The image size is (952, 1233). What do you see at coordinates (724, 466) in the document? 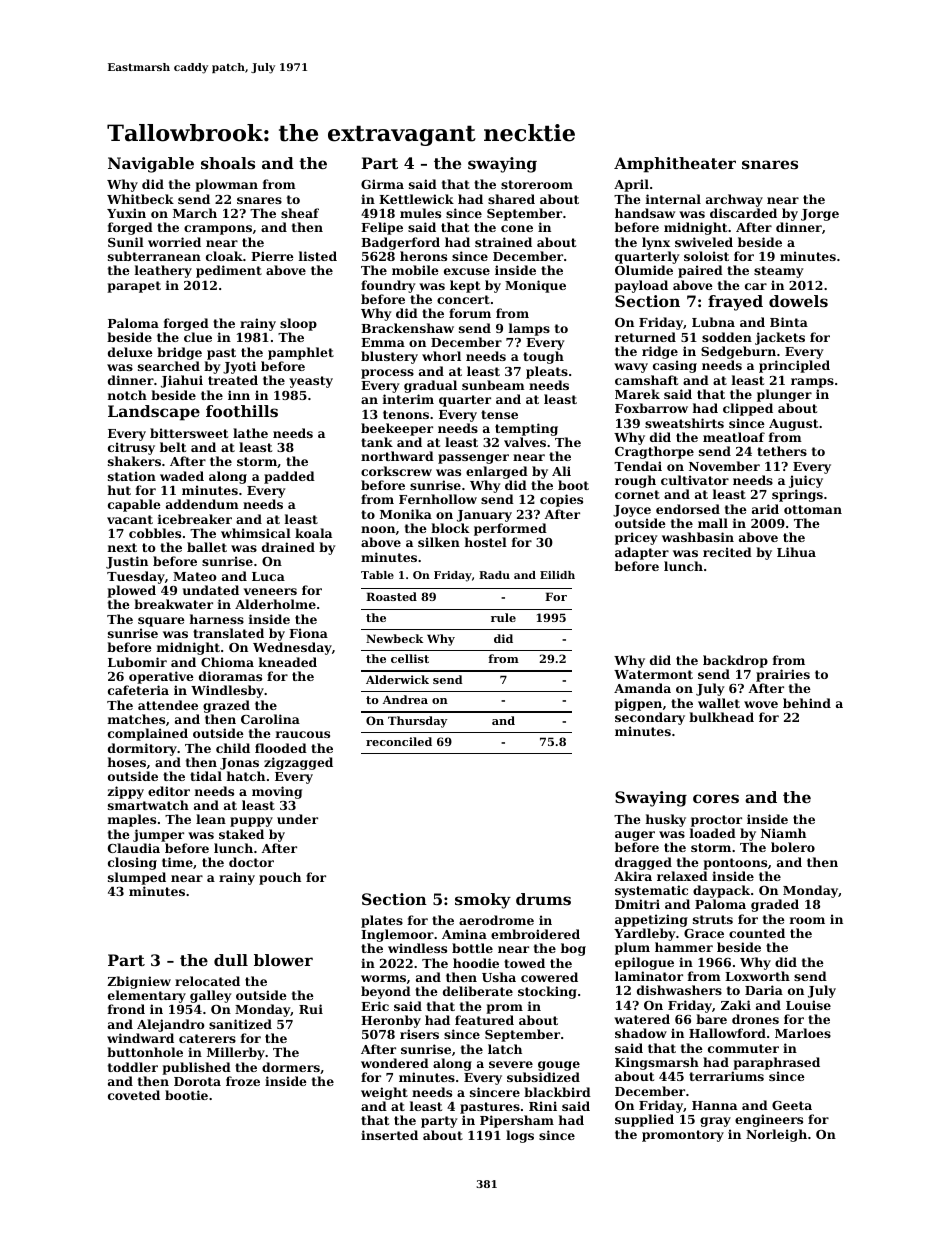
I see `November` at bounding box center [724, 466].
